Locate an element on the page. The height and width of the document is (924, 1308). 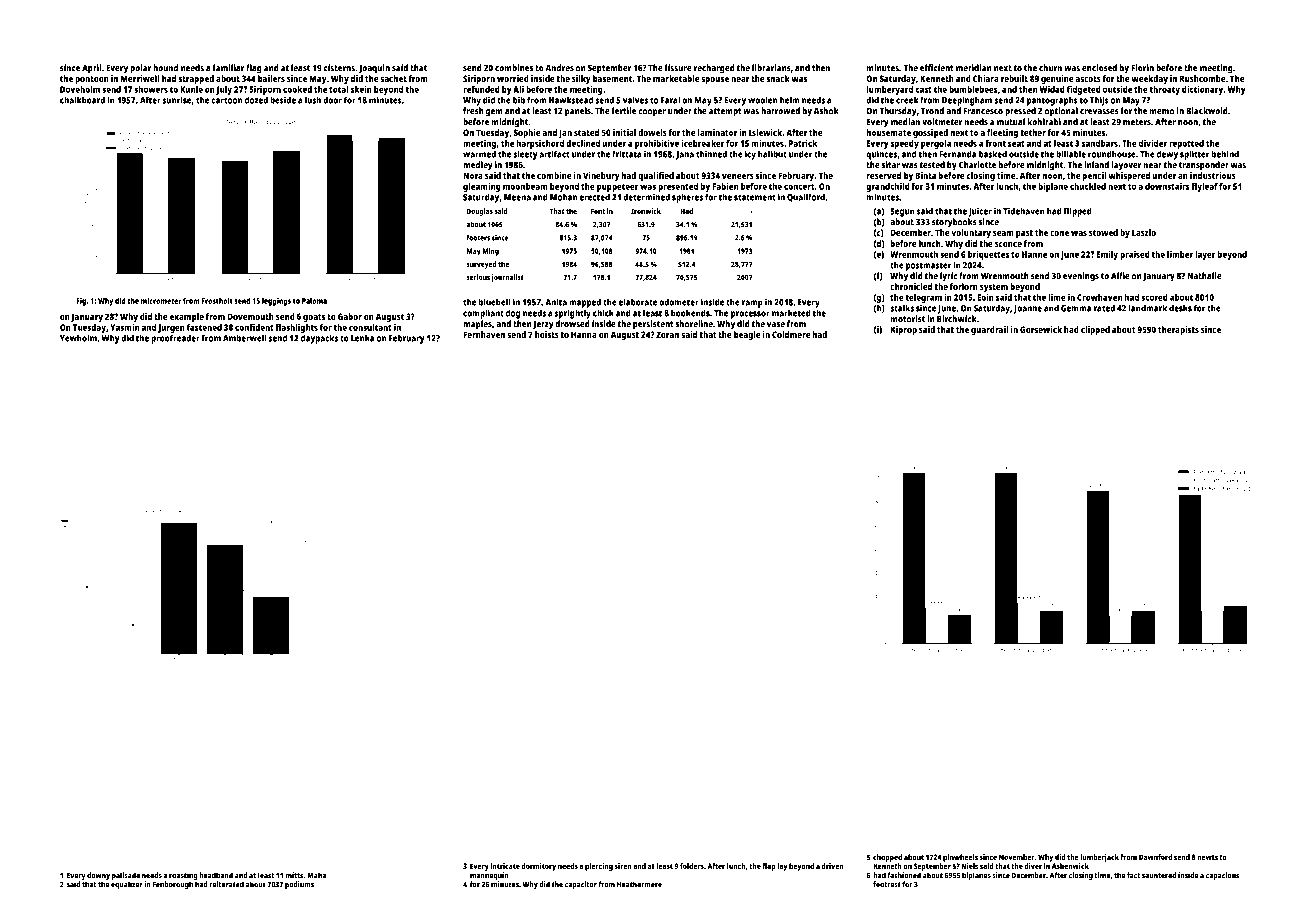
intricate is located at coordinates (505, 866).
